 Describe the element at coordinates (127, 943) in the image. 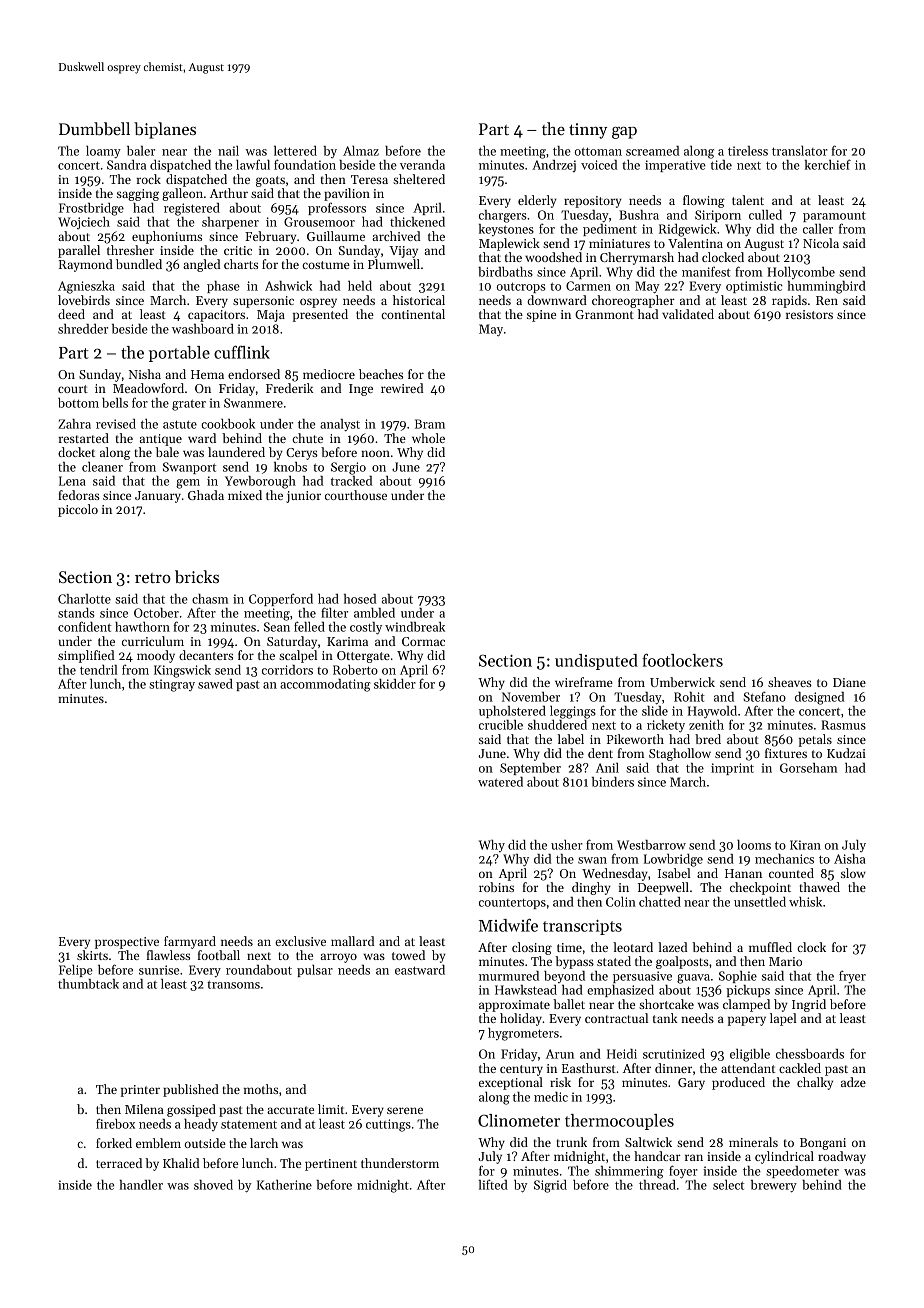

I see `prospective` at that location.
